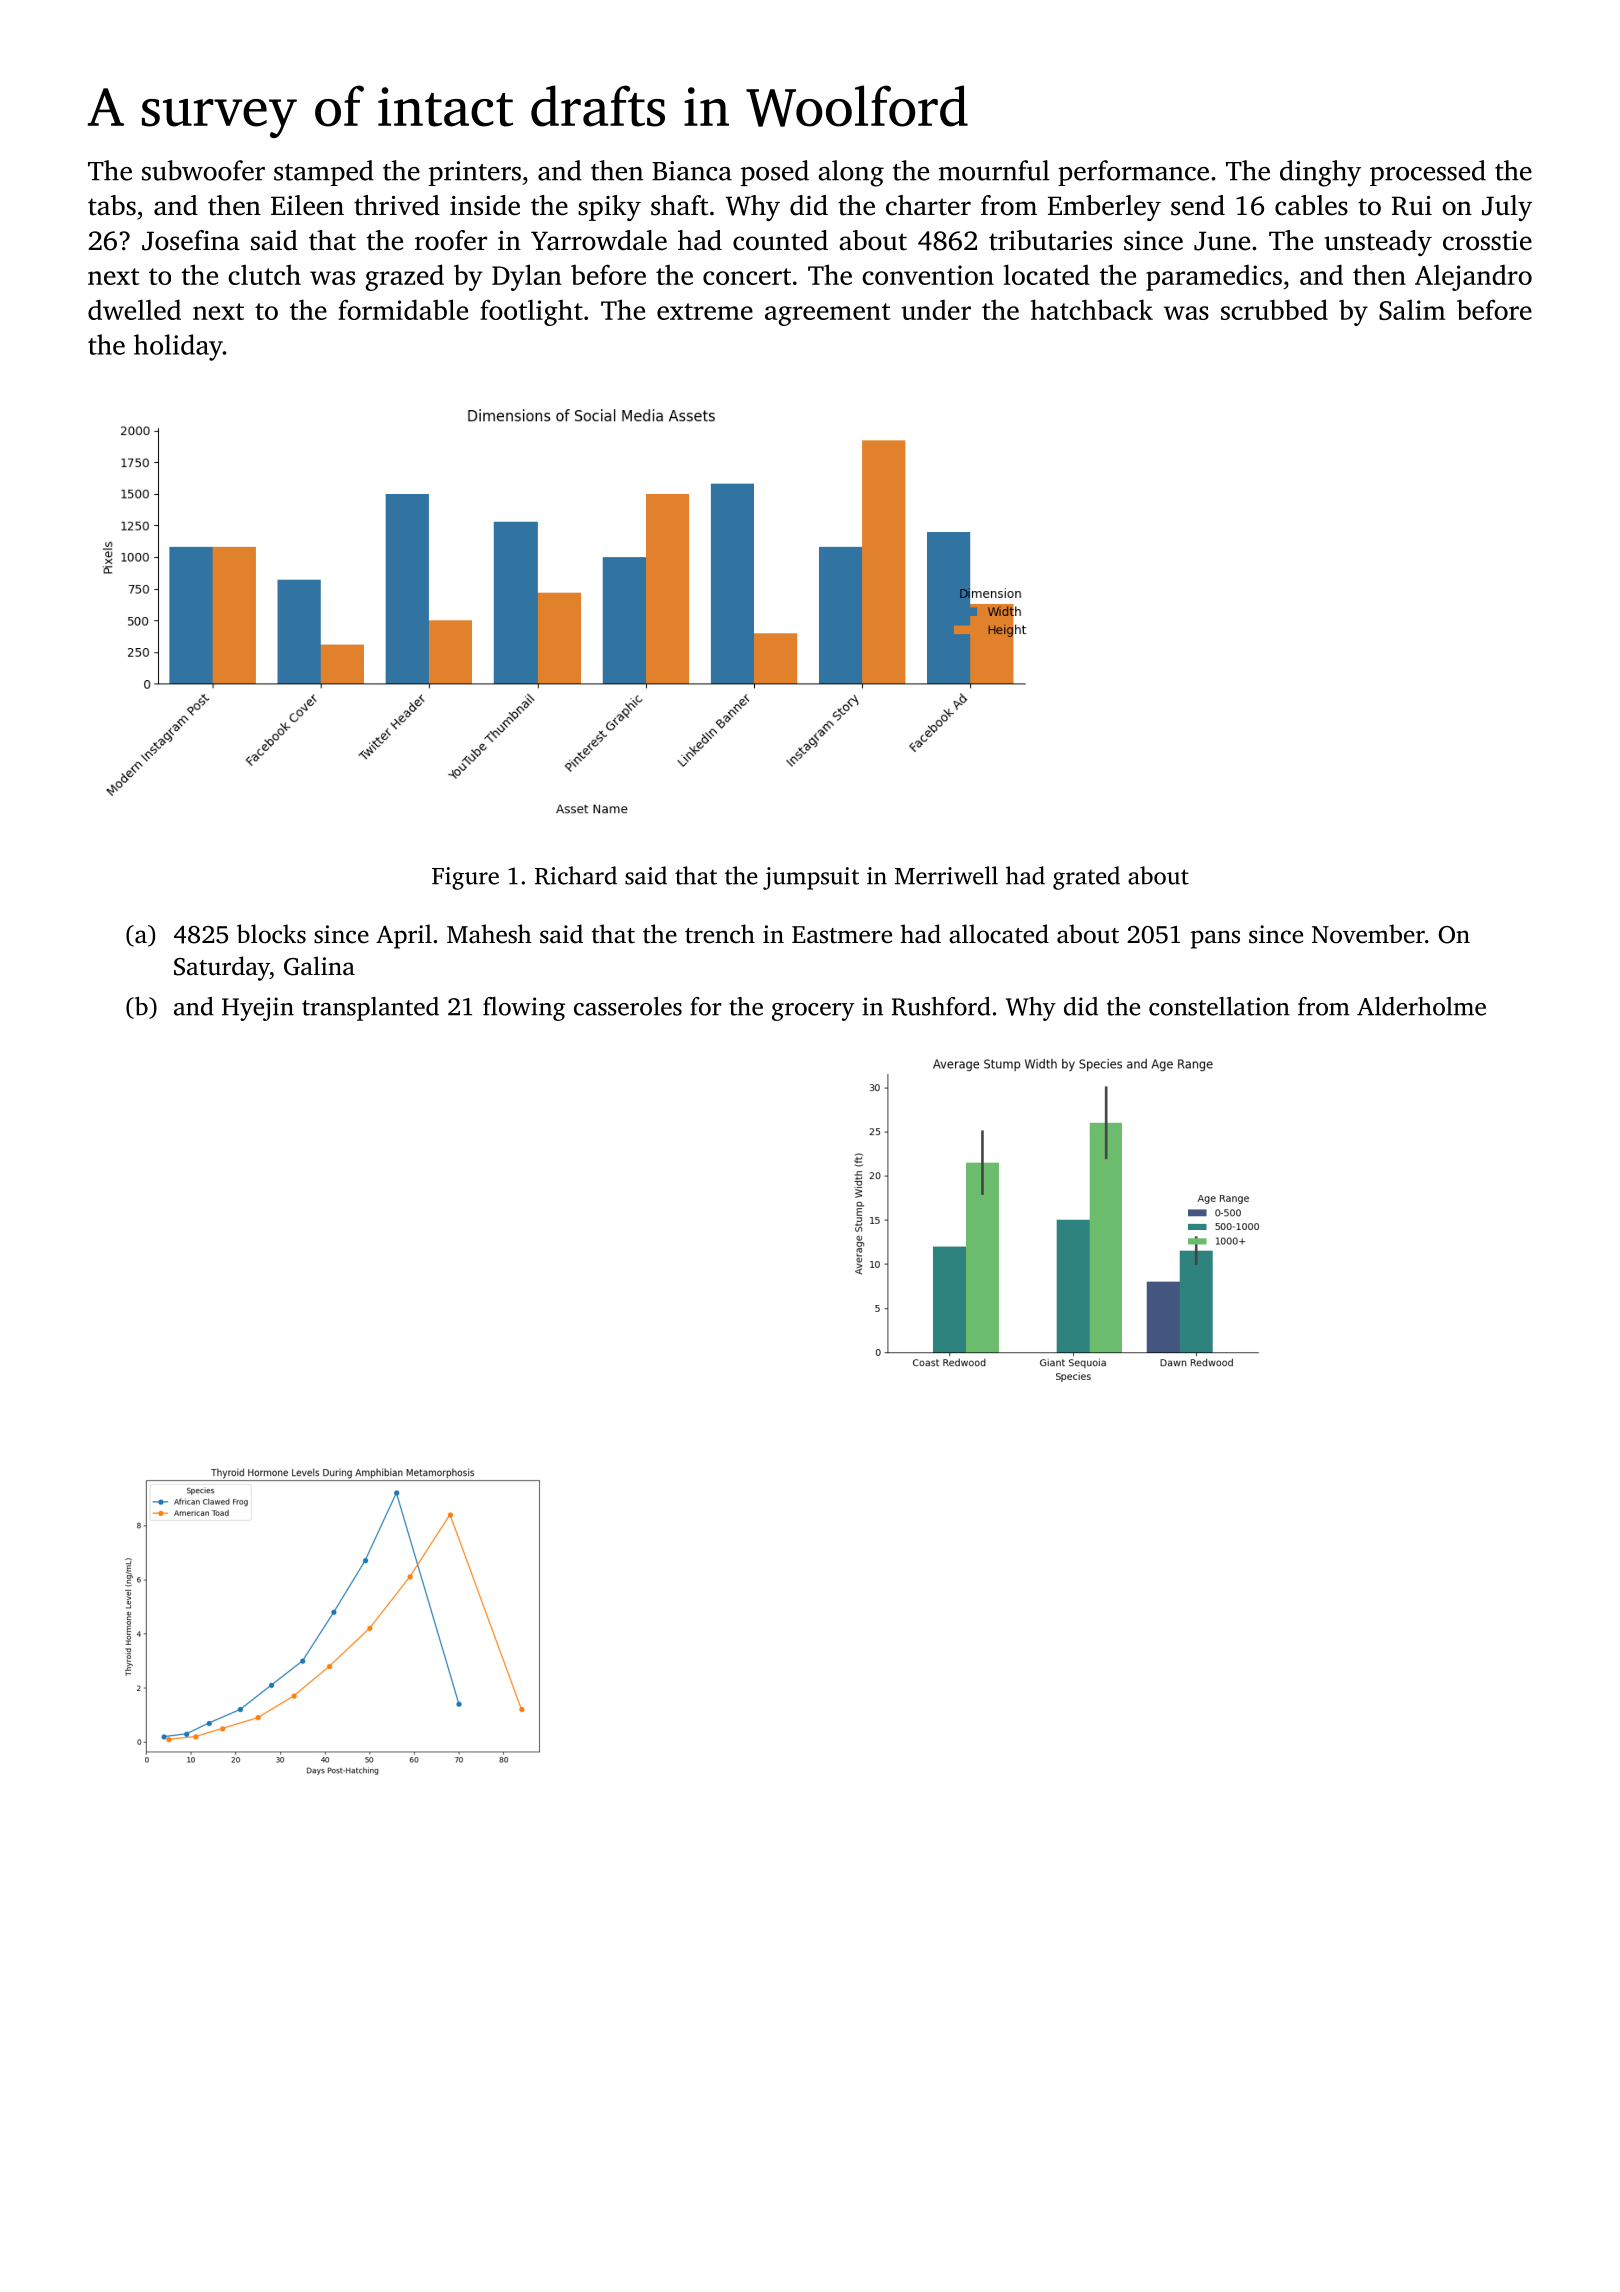 The height and width of the page is (2292, 1620). Describe the element at coordinates (994, 170) in the page. I see `mournful` at that location.
